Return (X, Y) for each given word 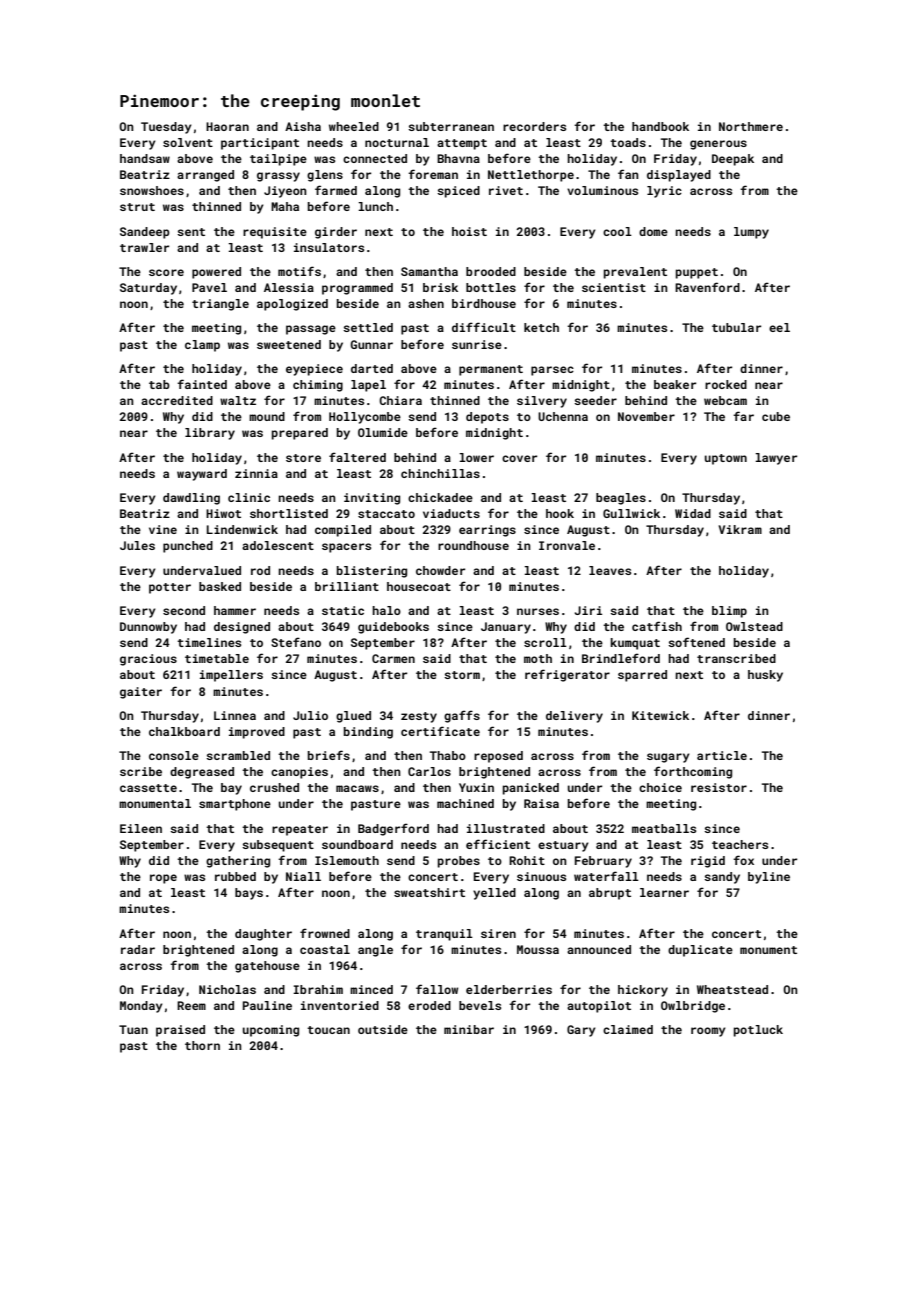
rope (163, 879)
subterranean (451, 126)
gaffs (462, 716)
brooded (491, 271)
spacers (346, 548)
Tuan (133, 1029)
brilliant (347, 586)
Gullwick (631, 513)
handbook (660, 126)
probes (459, 862)
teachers (740, 844)
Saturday (148, 289)
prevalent (635, 273)
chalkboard (184, 731)
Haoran (227, 126)
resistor (719, 787)
